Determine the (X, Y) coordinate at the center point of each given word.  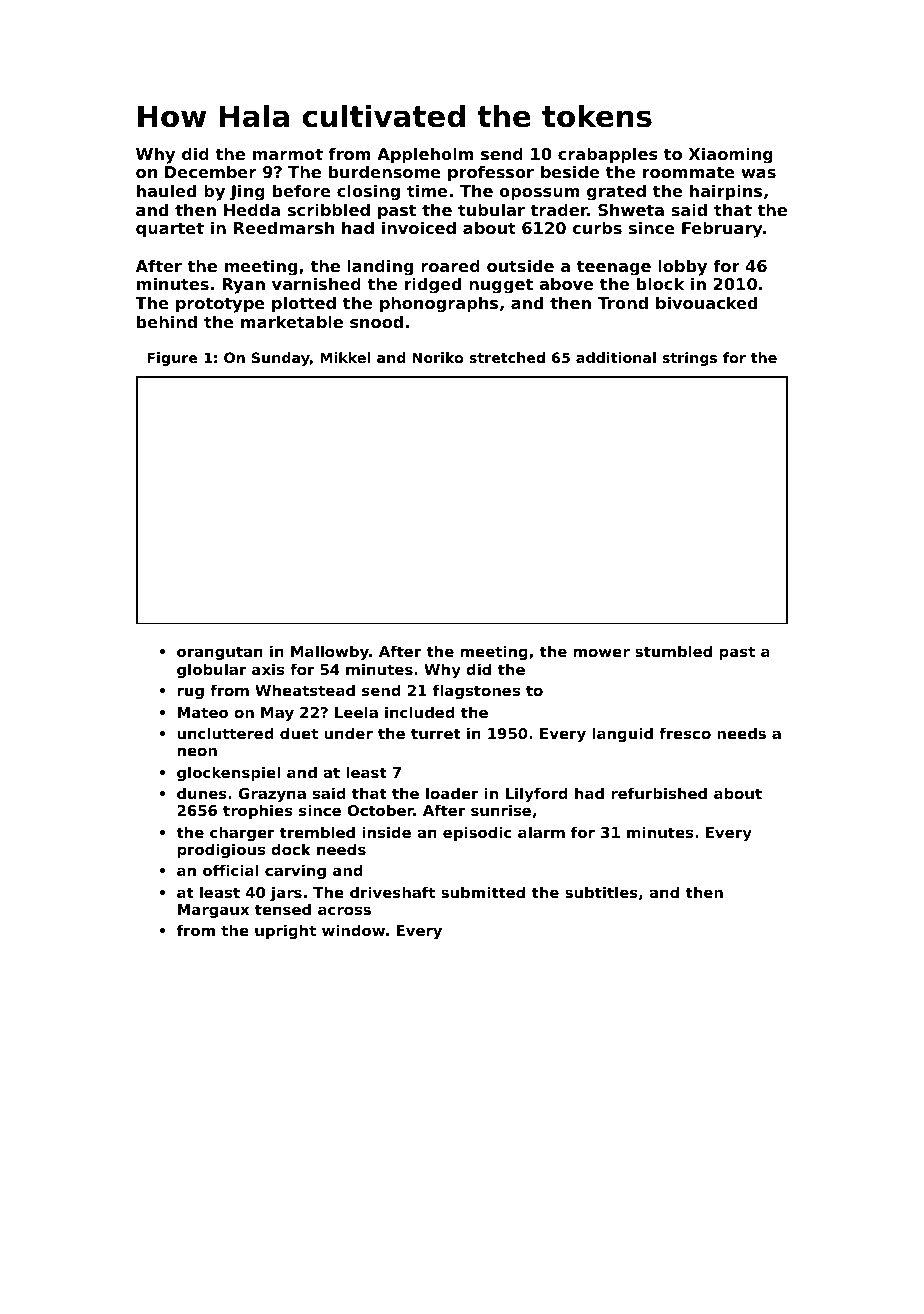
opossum (539, 194)
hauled (166, 190)
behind (167, 321)
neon (197, 751)
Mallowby (330, 652)
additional (616, 357)
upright (285, 931)
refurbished (659, 793)
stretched (507, 357)
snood (376, 321)
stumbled (673, 651)
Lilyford (537, 794)
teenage (614, 268)
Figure (172, 359)
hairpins (726, 192)
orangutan (220, 653)
